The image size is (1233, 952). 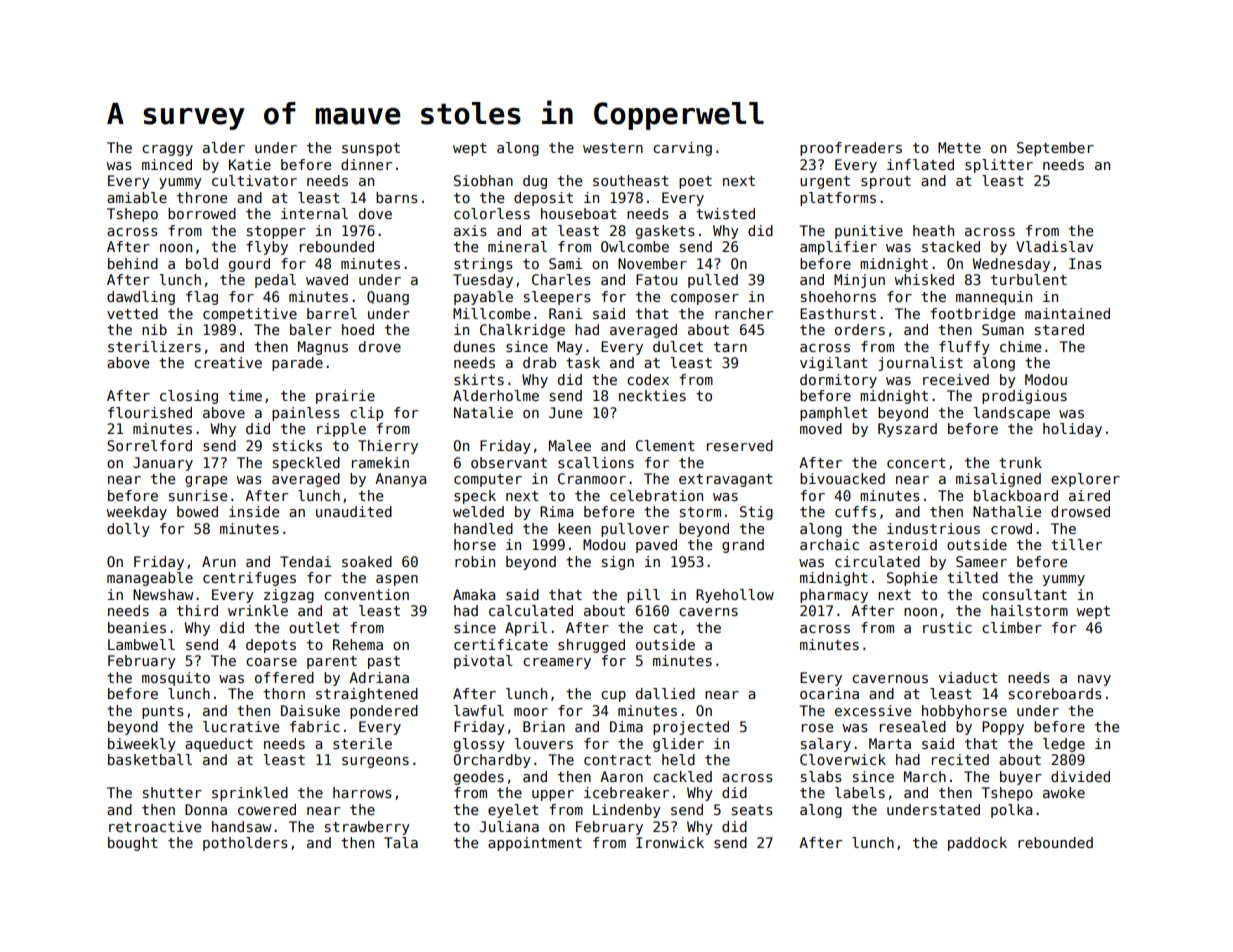 What do you see at coordinates (665, 693) in the image?
I see `dallied` at bounding box center [665, 693].
